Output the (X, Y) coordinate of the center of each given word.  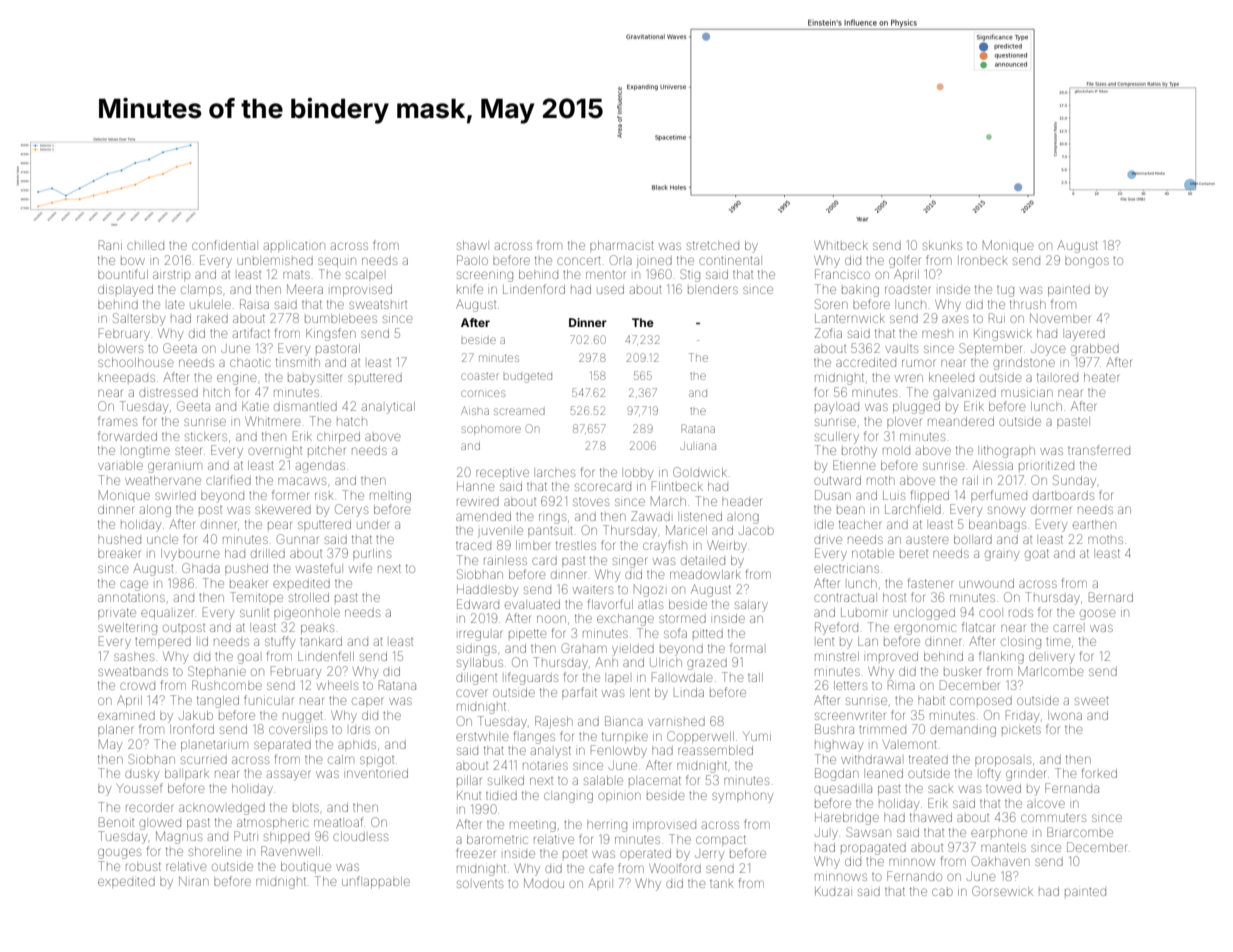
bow (133, 261)
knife (470, 289)
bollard (973, 539)
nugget (302, 717)
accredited (866, 362)
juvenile (500, 532)
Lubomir (864, 612)
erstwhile (482, 736)
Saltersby (139, 319)
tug (1005, 291)
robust (143, 866)
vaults (901, 349)
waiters (593, 590)
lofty (990, 774)
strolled (309, 597)
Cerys (351, 510)
